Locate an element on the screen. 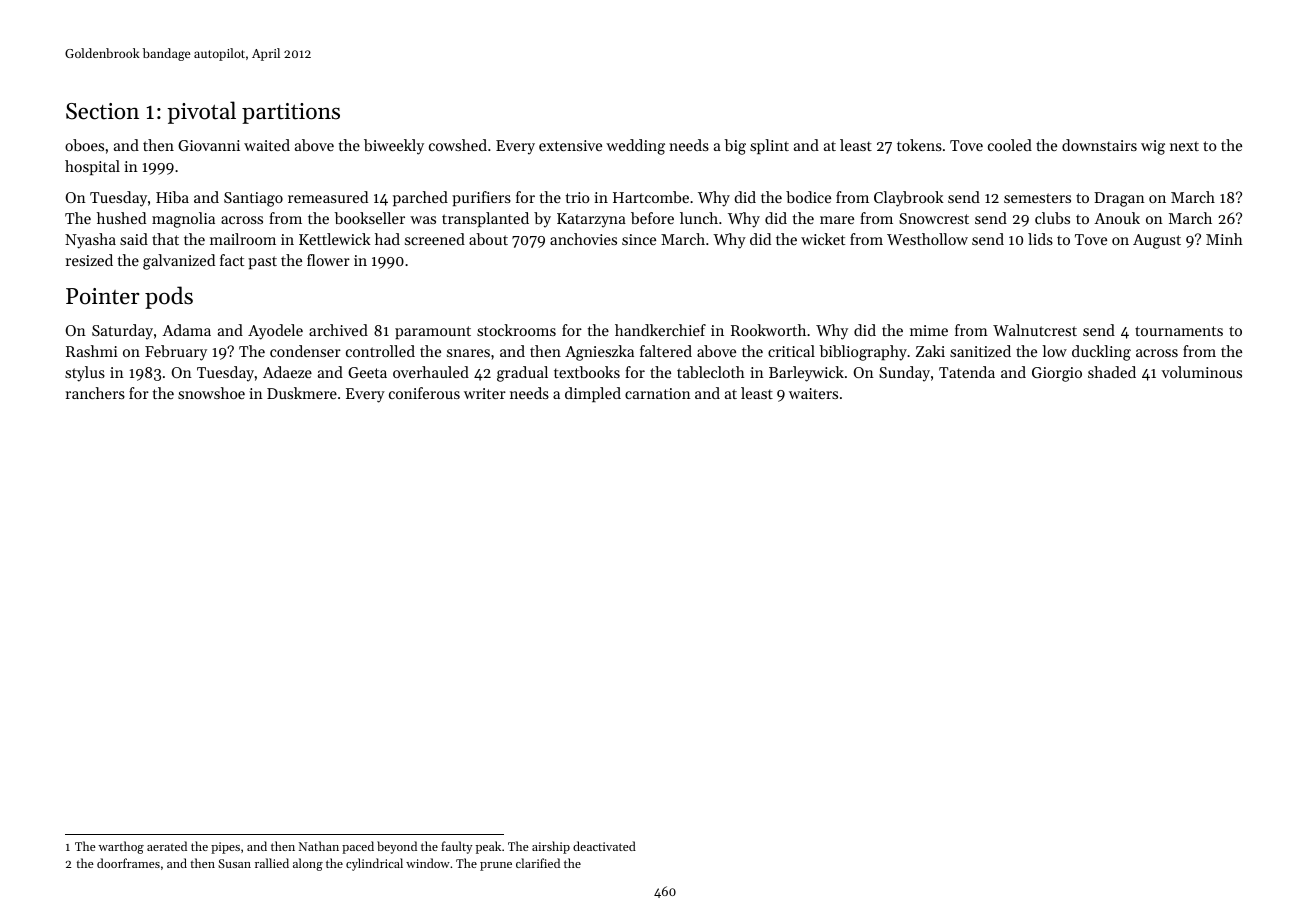 The width and height of the screenshot is (1308, 924). Giorgio is located at coordinates (1057, 374).
